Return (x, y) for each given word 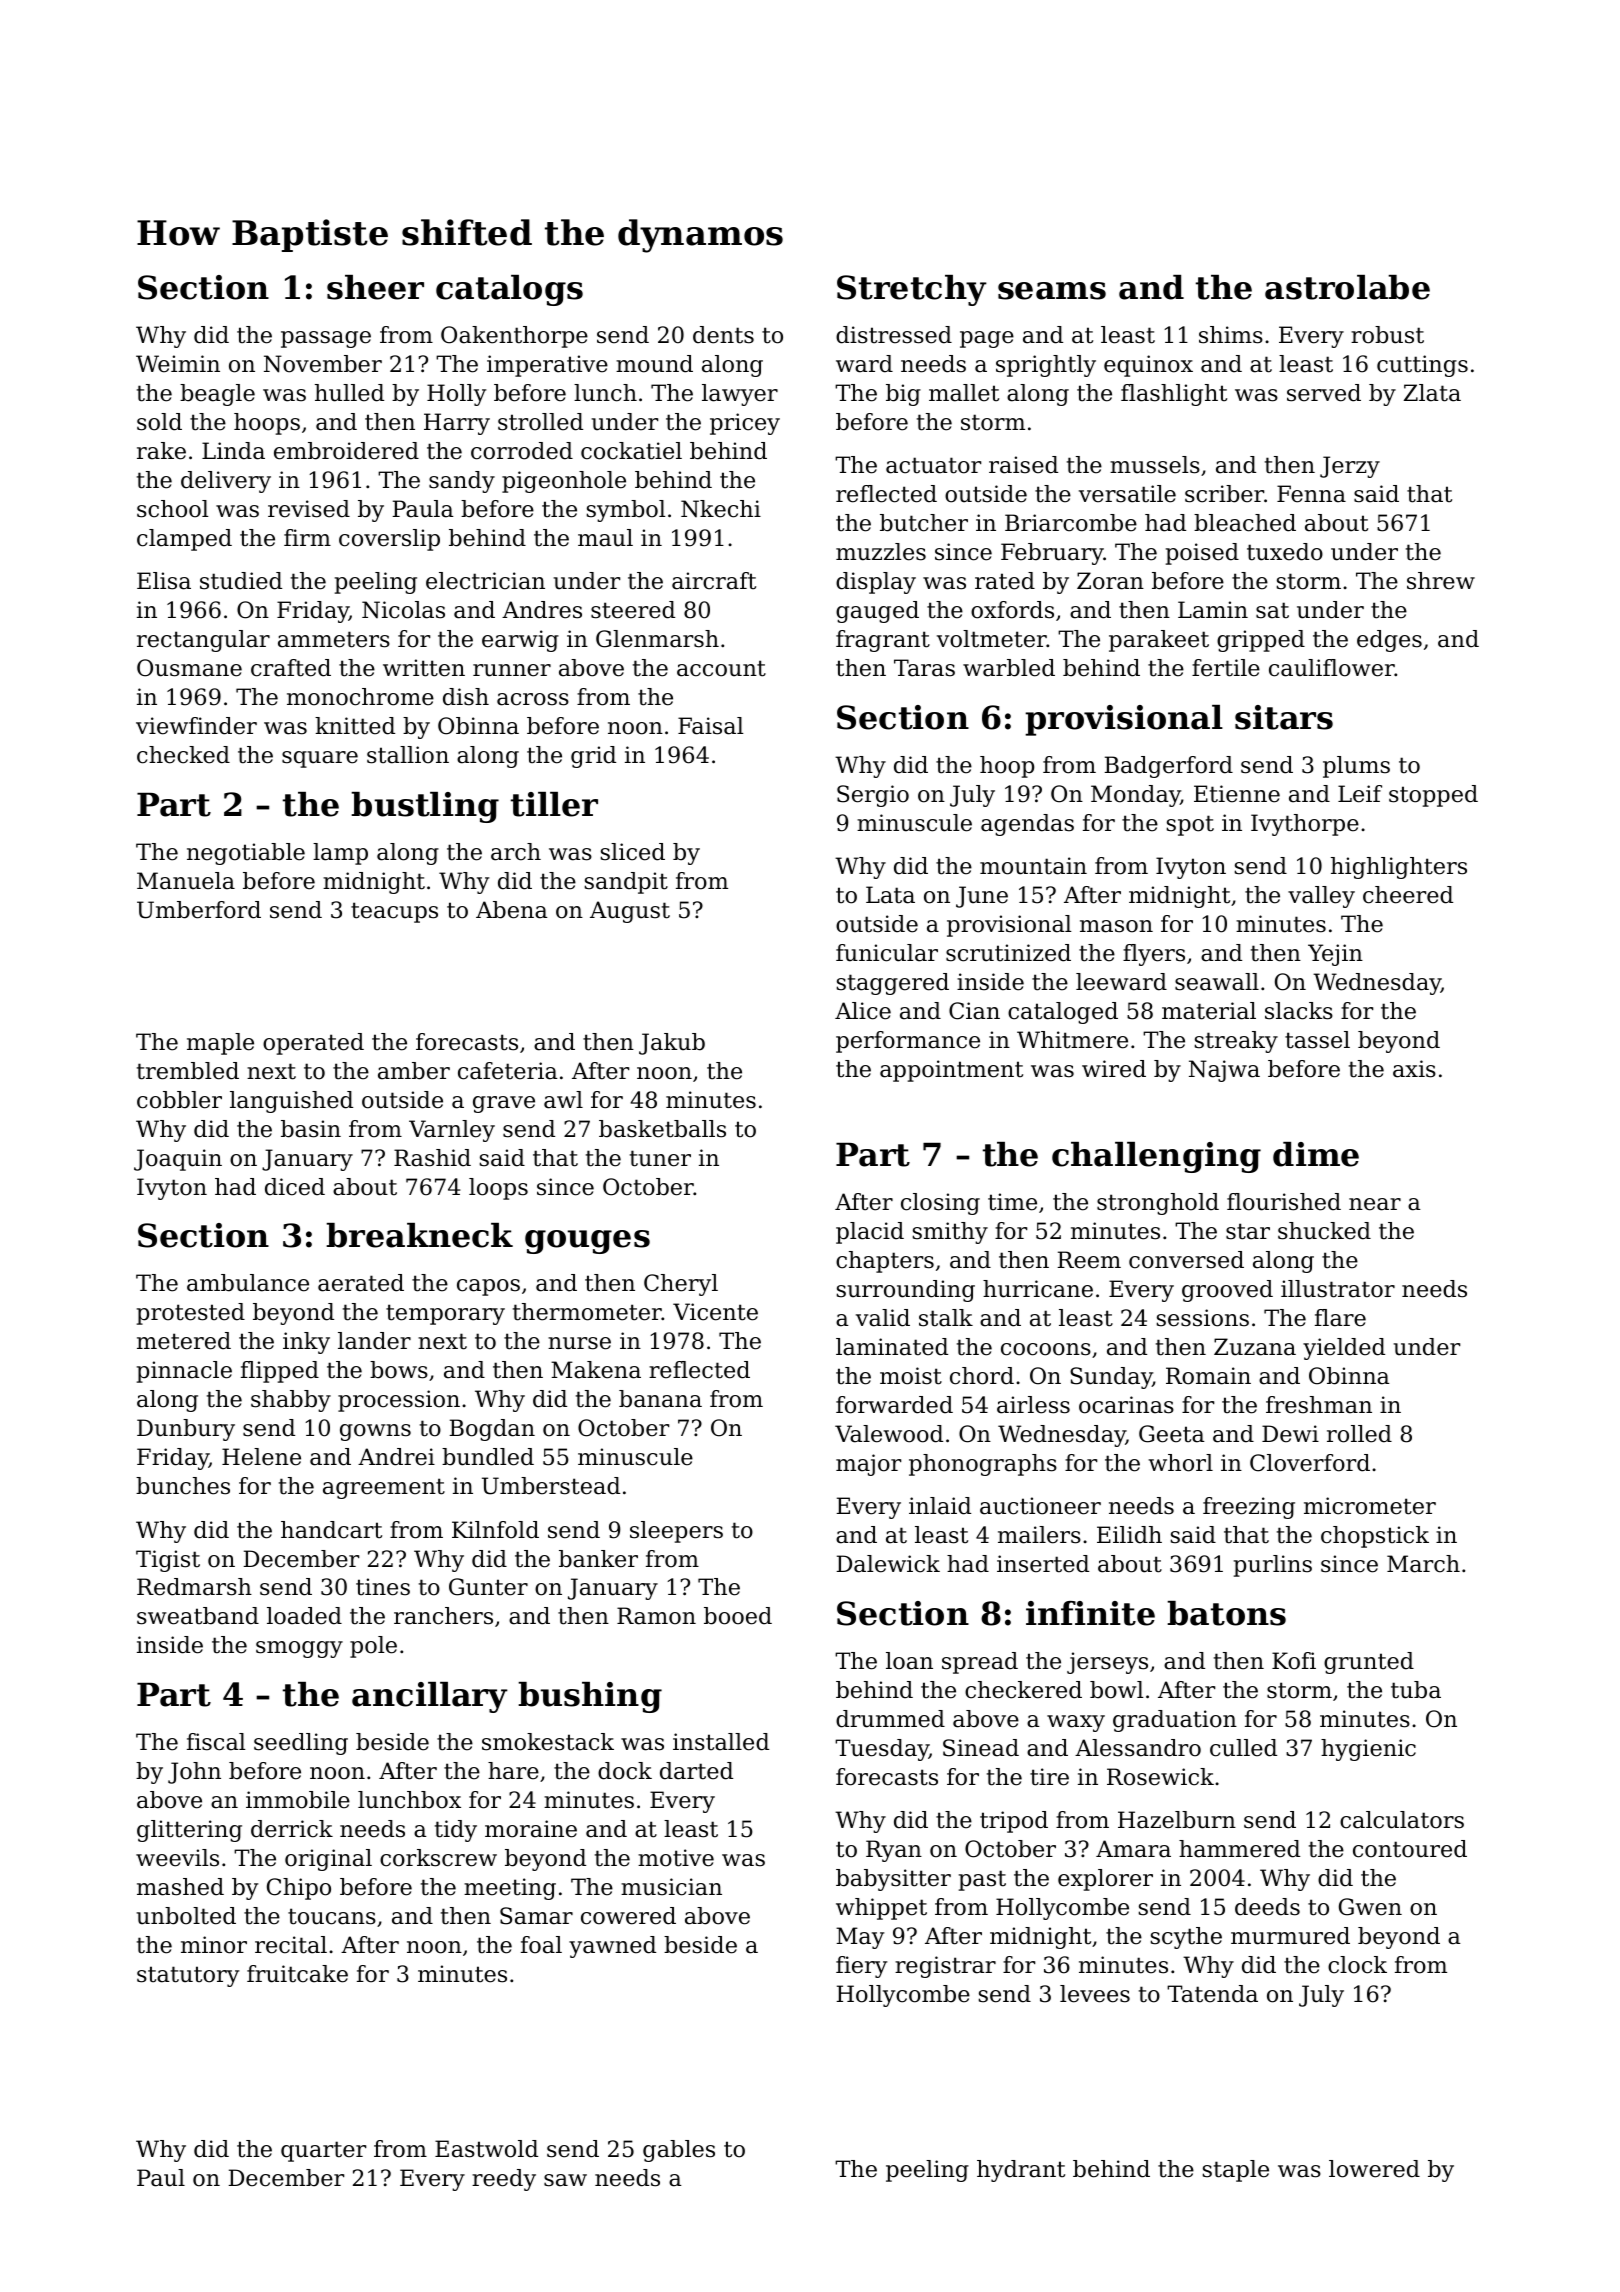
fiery (861, 1967)
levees (1095, 1994)
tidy (456, 1831)
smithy (950, 1233)
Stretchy (912, 290)
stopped (1433, 796)
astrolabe (1347, 287)
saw (565, 2180)
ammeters (334, 639)
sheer (375, 287)
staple (1236, 2171)
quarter (323, 2151)
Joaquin (178, 1160)
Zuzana (1255, 1347)
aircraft (714, 581)
